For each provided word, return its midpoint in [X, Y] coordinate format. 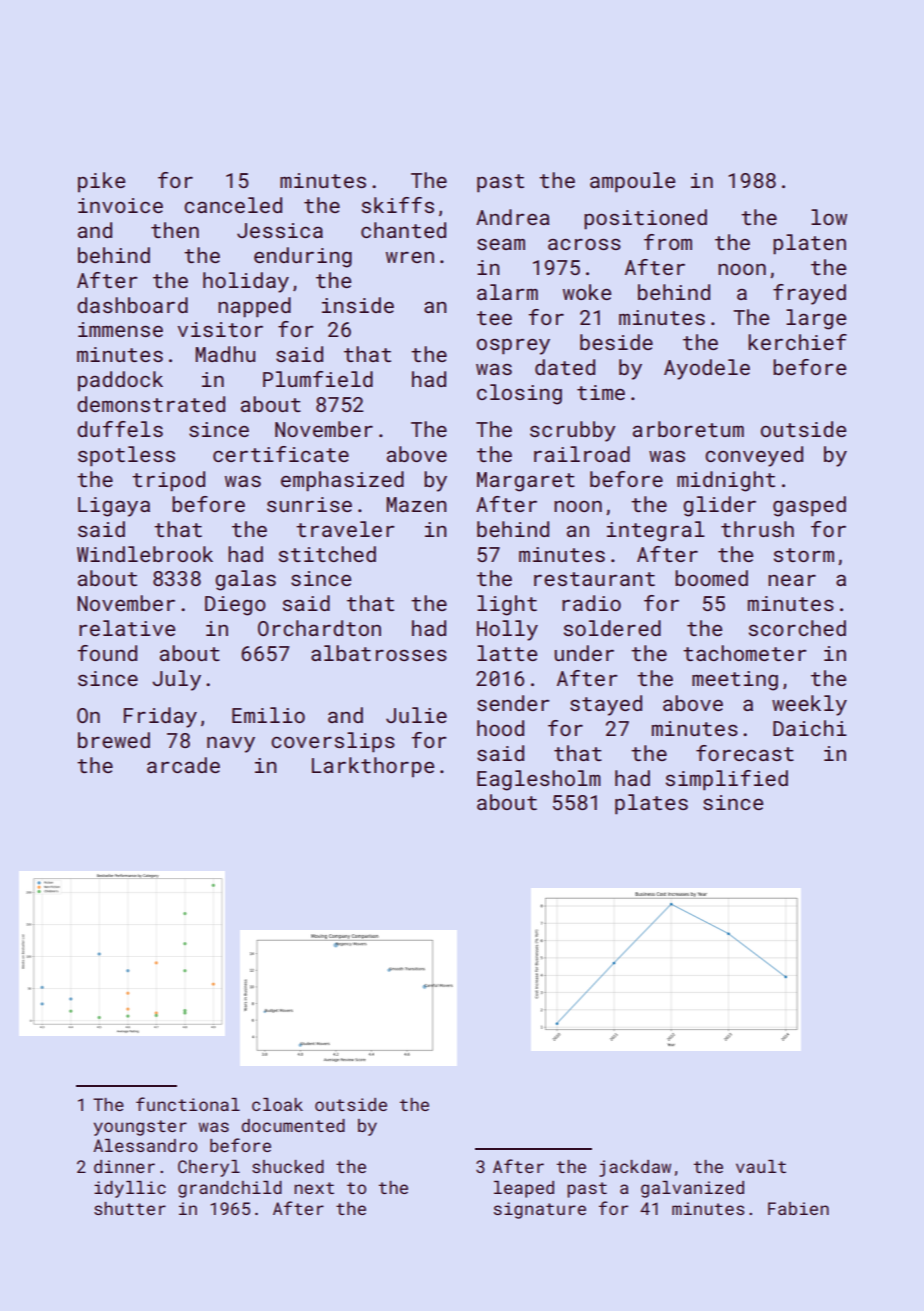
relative [127, 628]
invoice [120, 205]
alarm [507, 292]
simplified [727, 780]
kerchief [797, 342]
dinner [124, 1166]
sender [513, 703]
